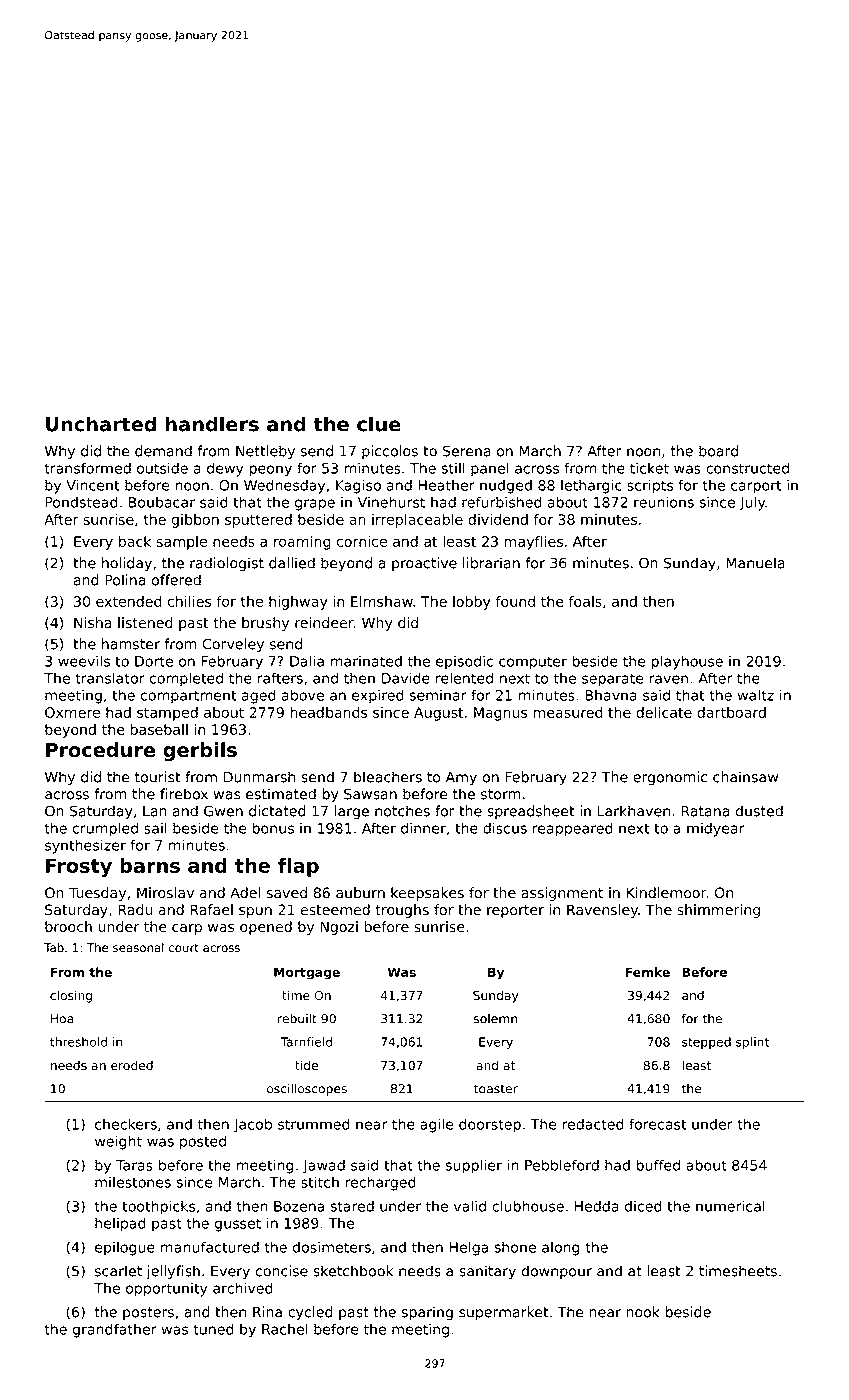 The width and height of the page is (849, 1400). What do you see at coordinates (68, 926) in the page?
I see `brooch` at bounding box center [68, 926].
